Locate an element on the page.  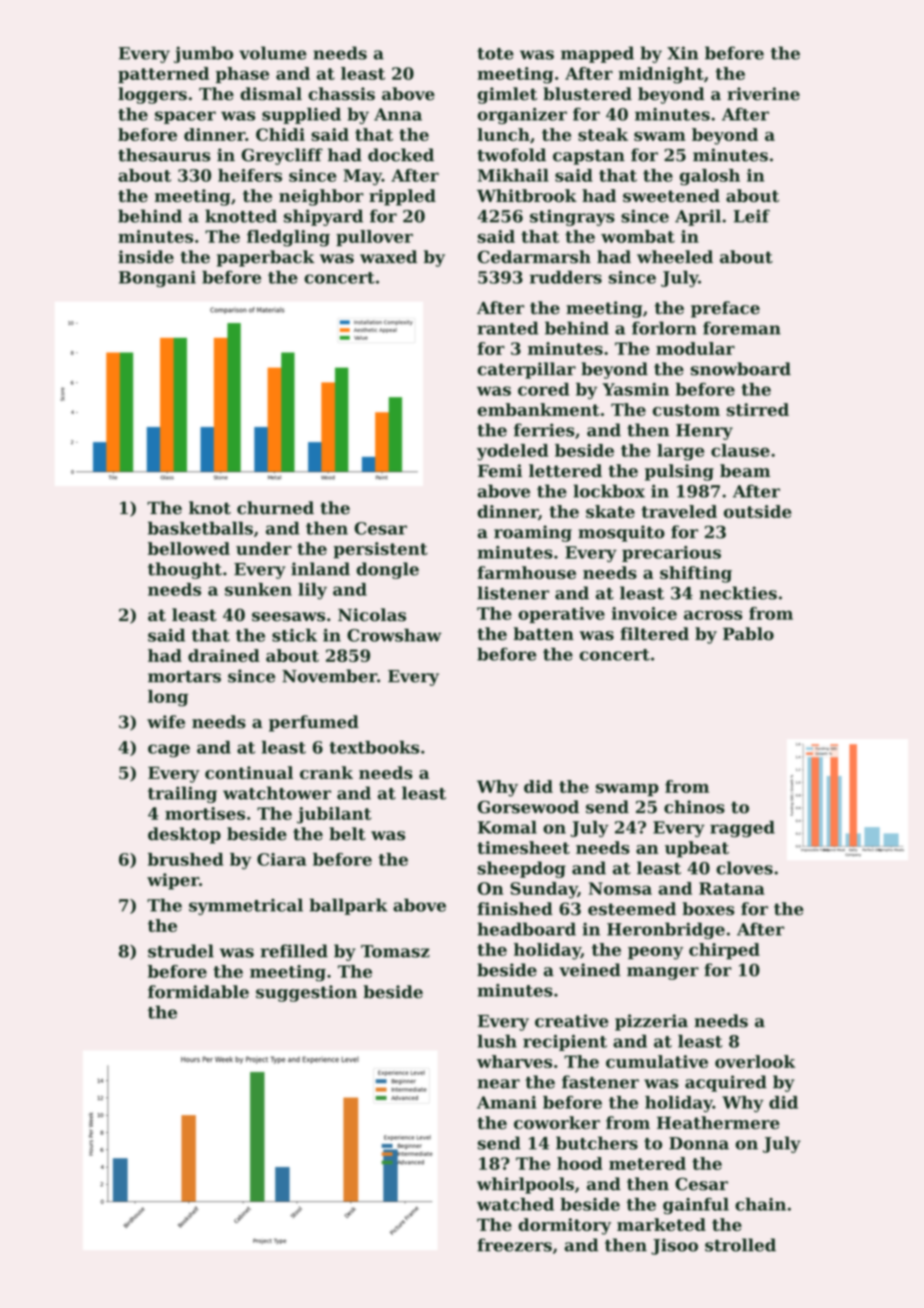
phase is located at coordinates (242, 75).
